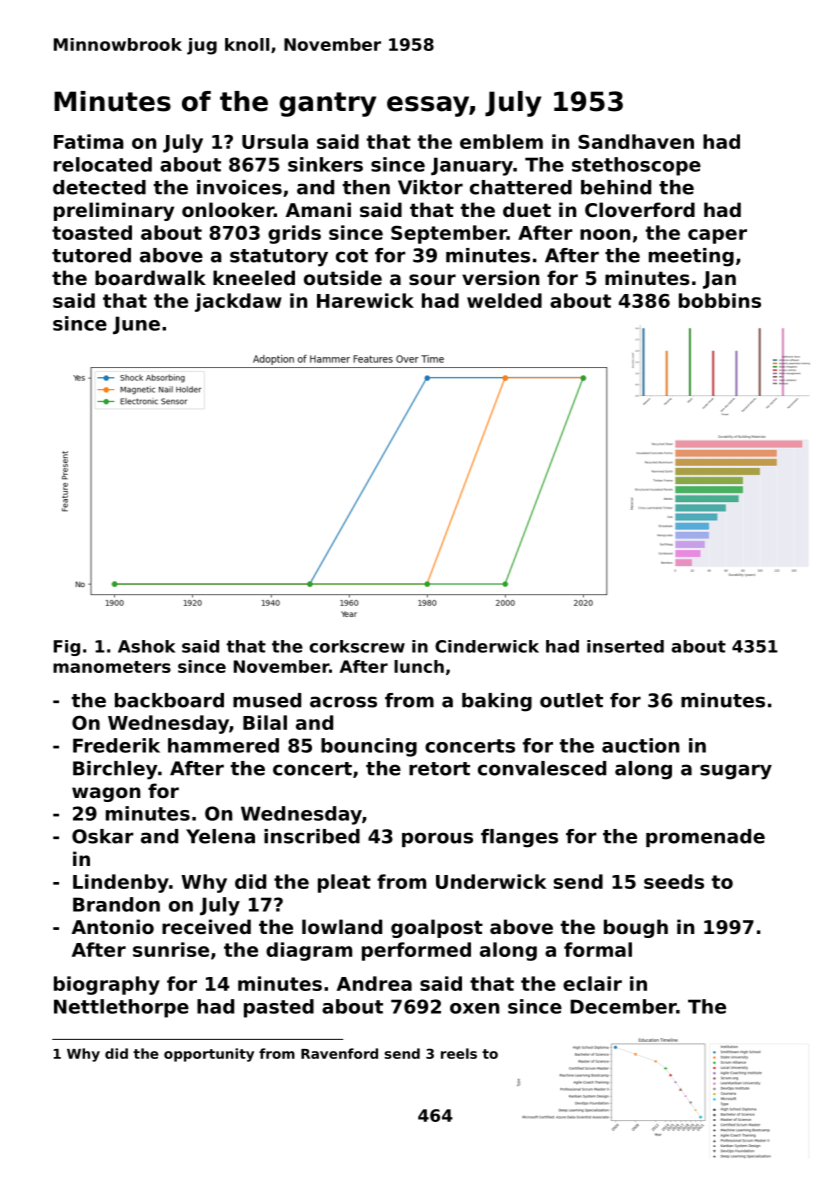 The width and height of the page is (835, 1185). I want to click on Lindenby, so click(121, 883).
